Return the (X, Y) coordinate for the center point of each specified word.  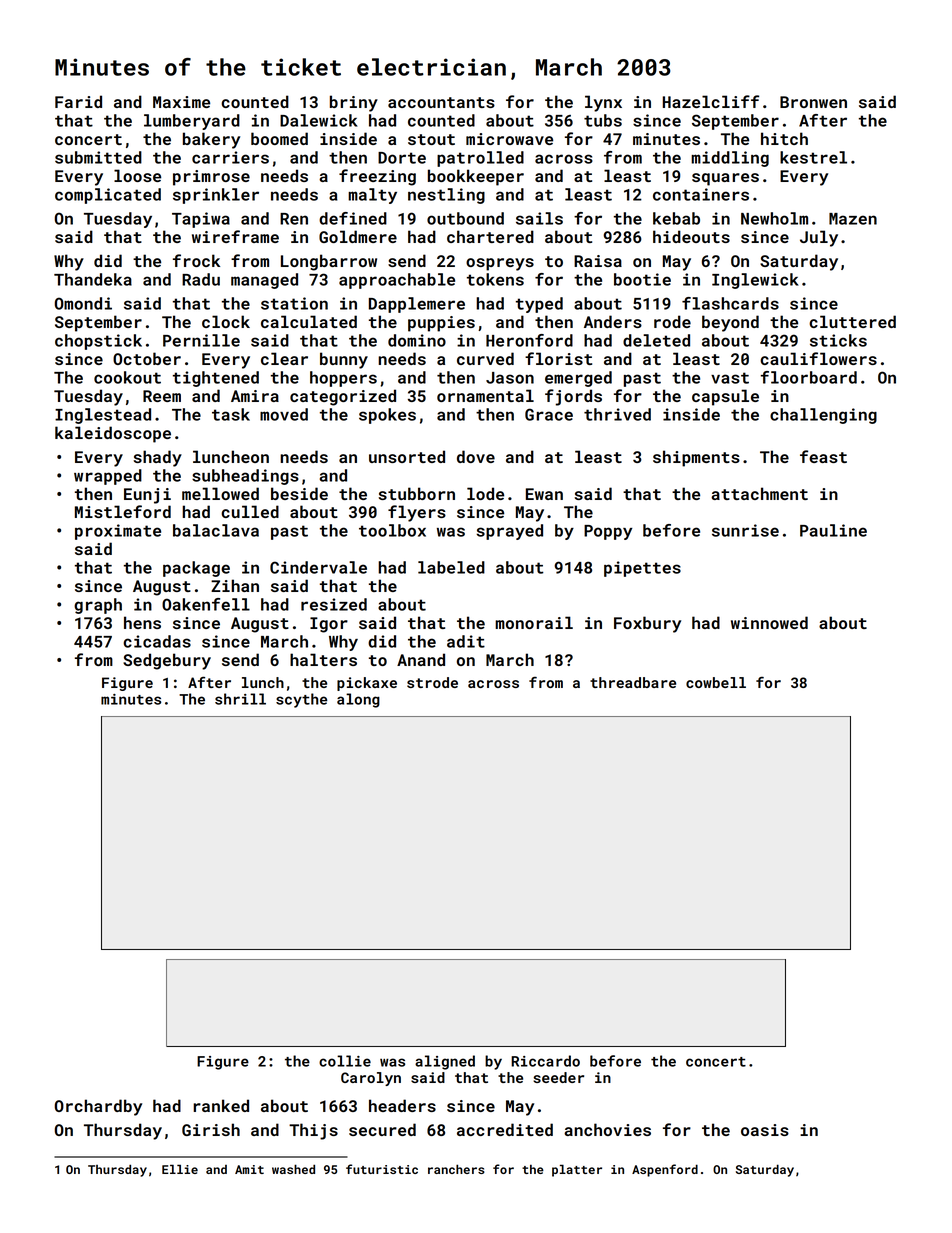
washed (293, 1169)
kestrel (813, 157)
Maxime (181, 102)
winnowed (769, 622)
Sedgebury (167, 661)
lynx (603, 103)
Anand (421, 659)
